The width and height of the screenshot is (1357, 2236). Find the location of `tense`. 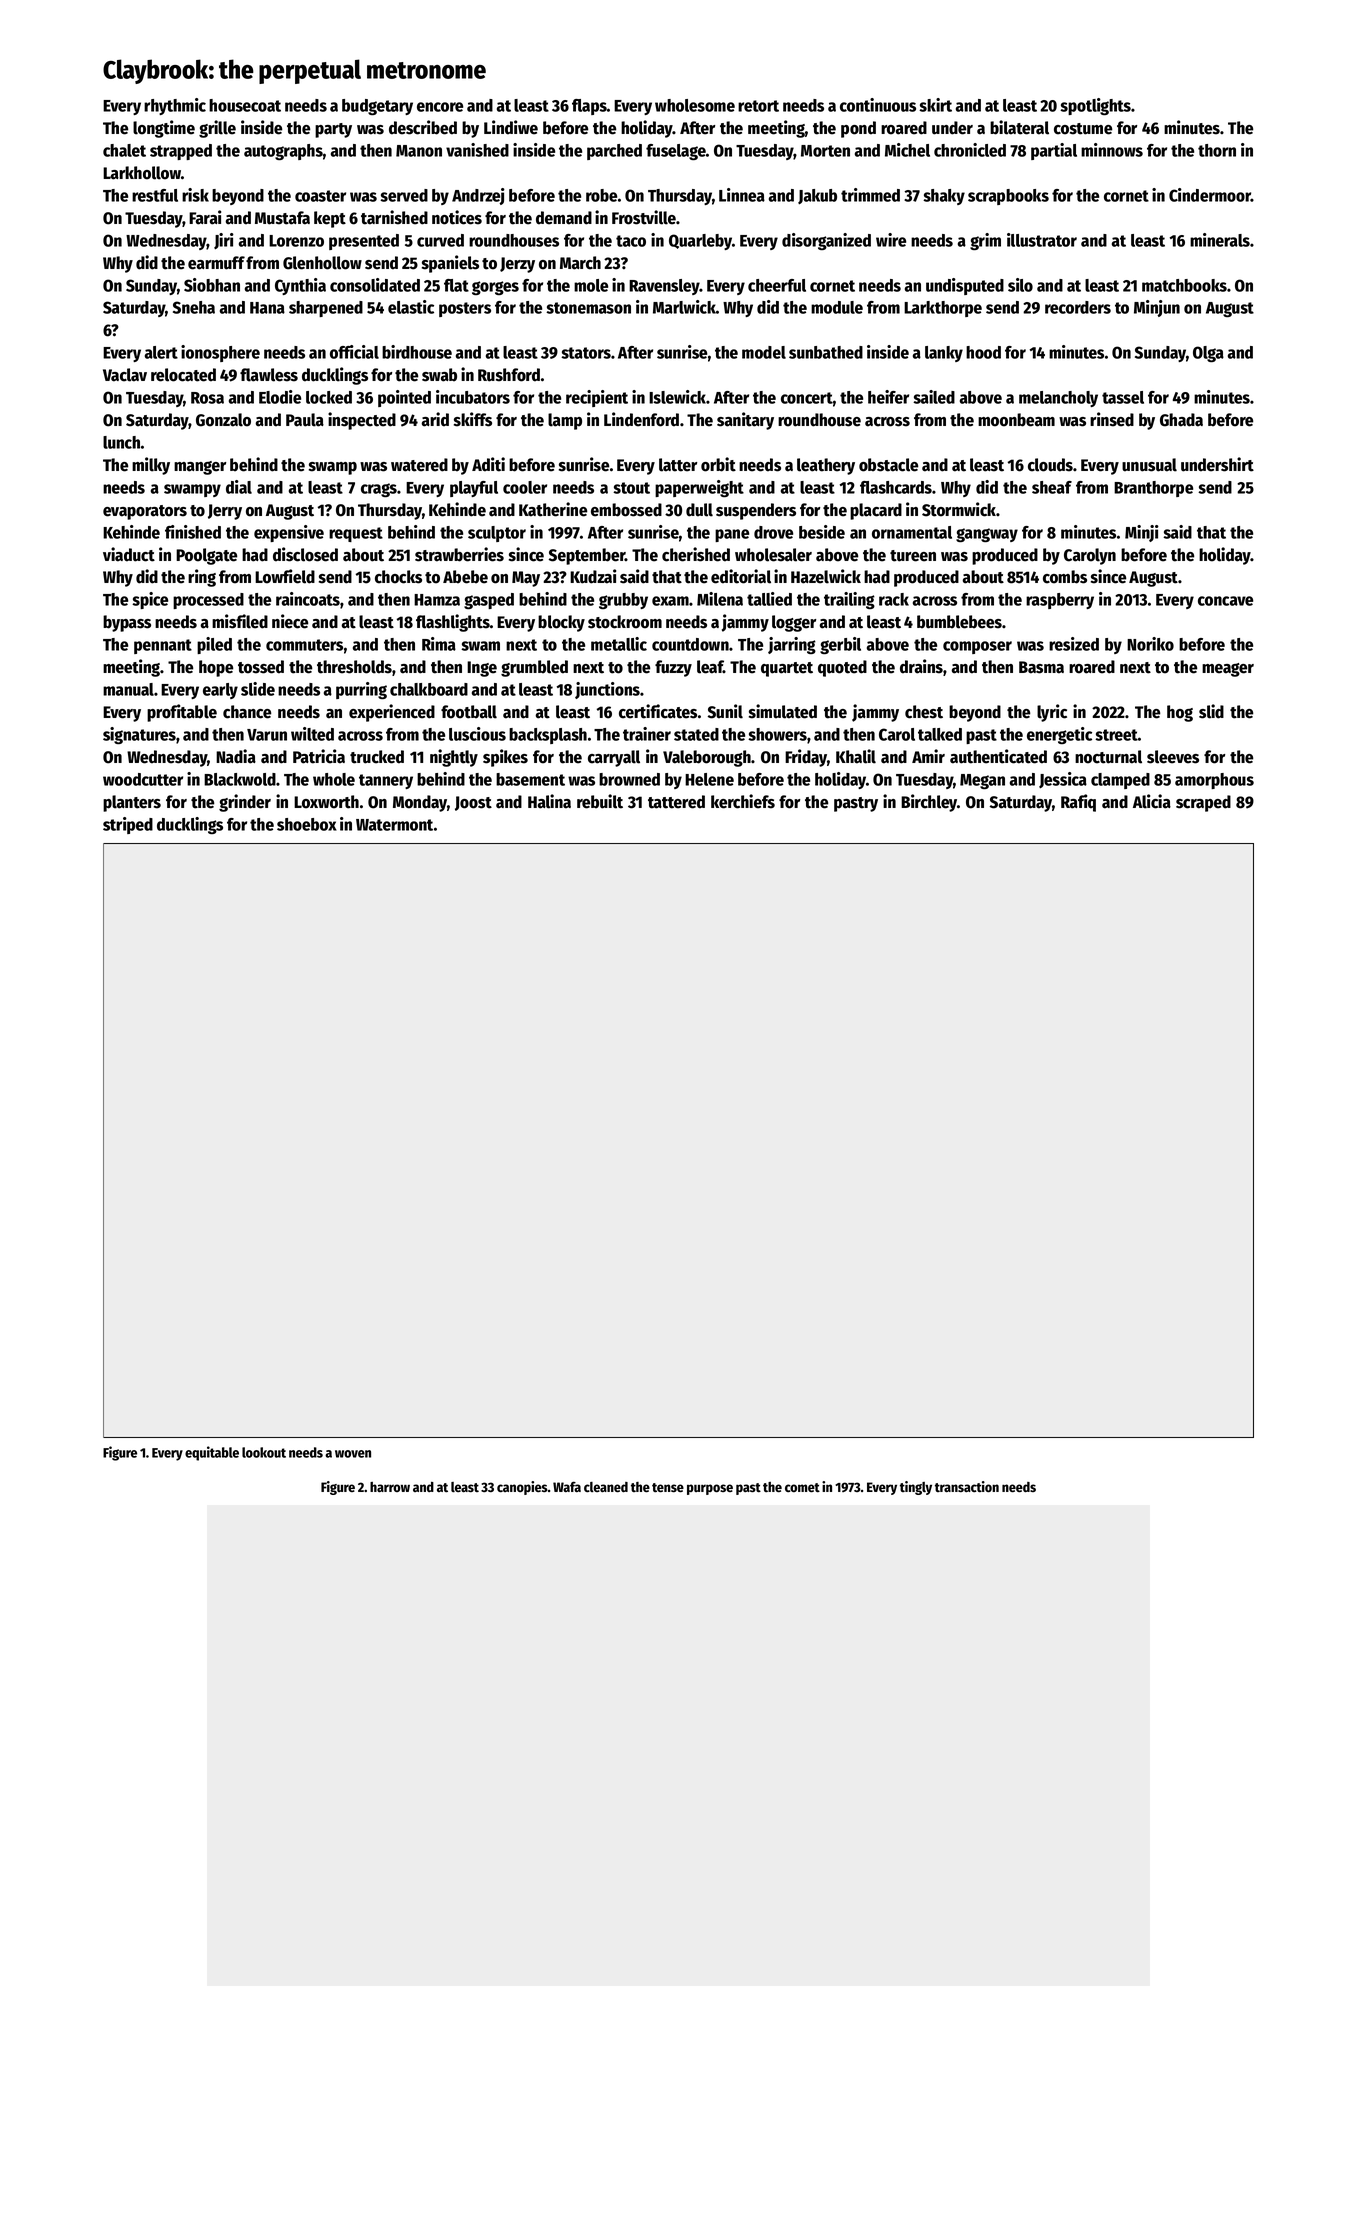

tense is located at coordinates (668, 1488).
